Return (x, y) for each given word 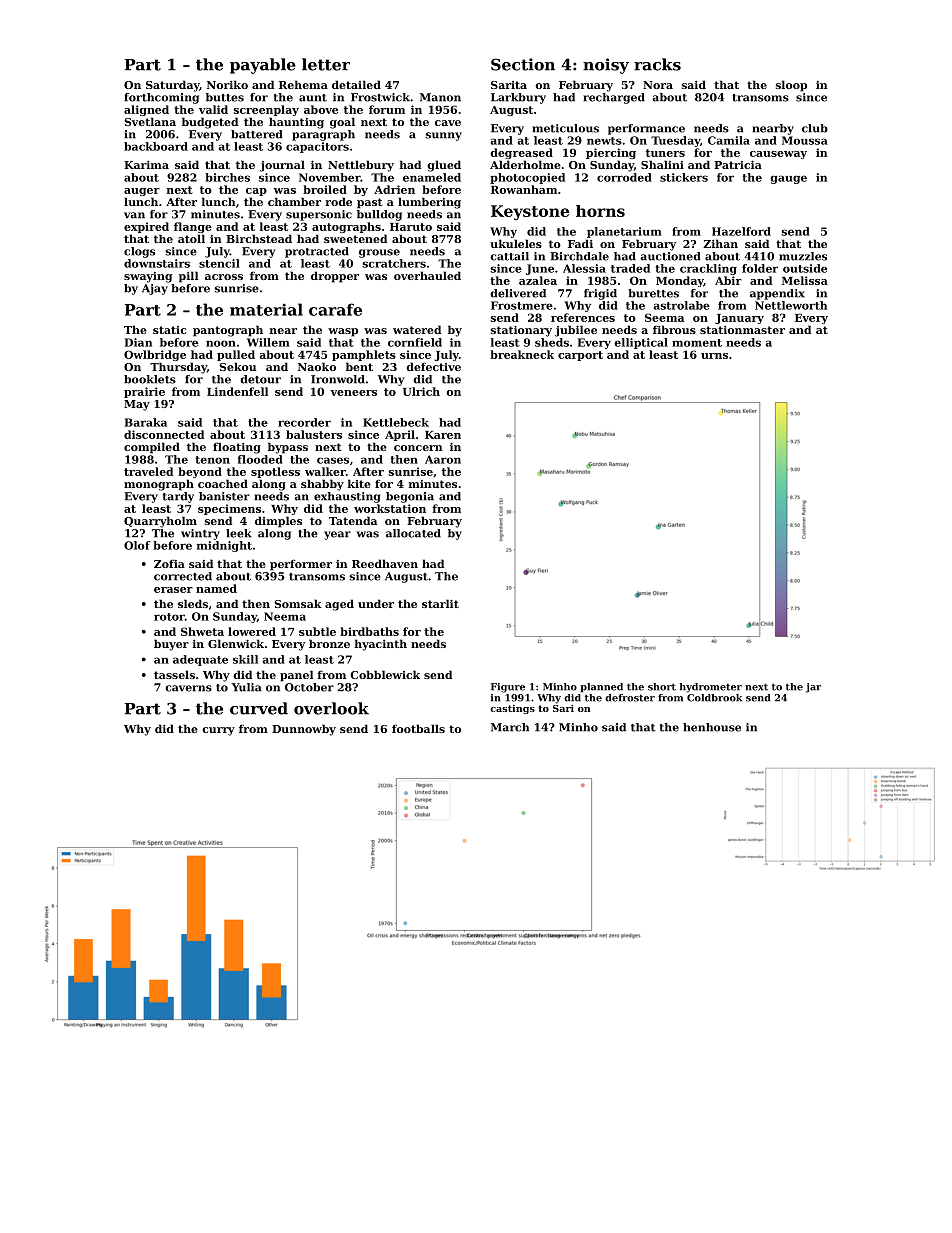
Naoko (317, 366)
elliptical (641, 343)
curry (218, 731)
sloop (791, 86)
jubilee (576, 331)
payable (263, 66)
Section (523, 64)
